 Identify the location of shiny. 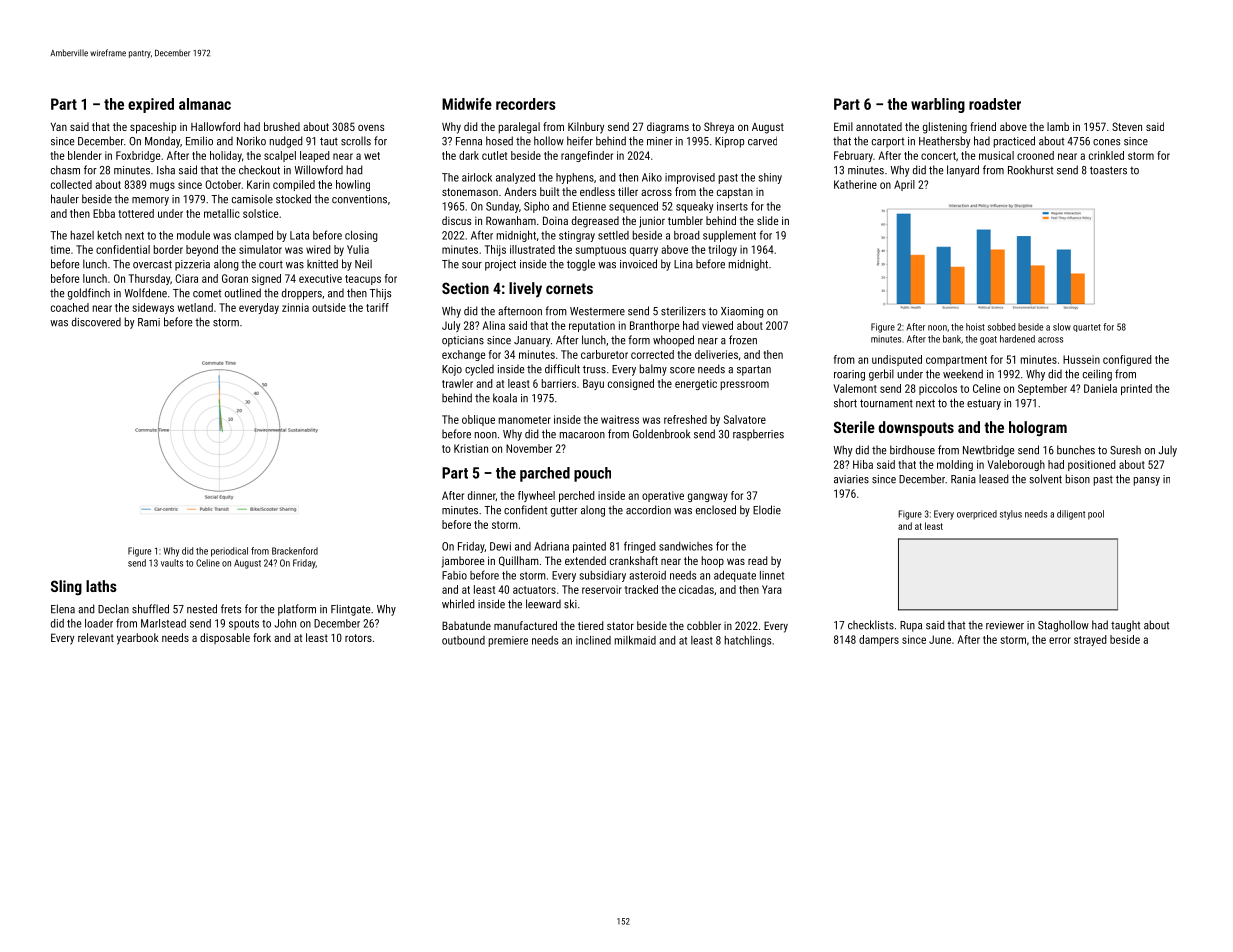
(770, 178).
